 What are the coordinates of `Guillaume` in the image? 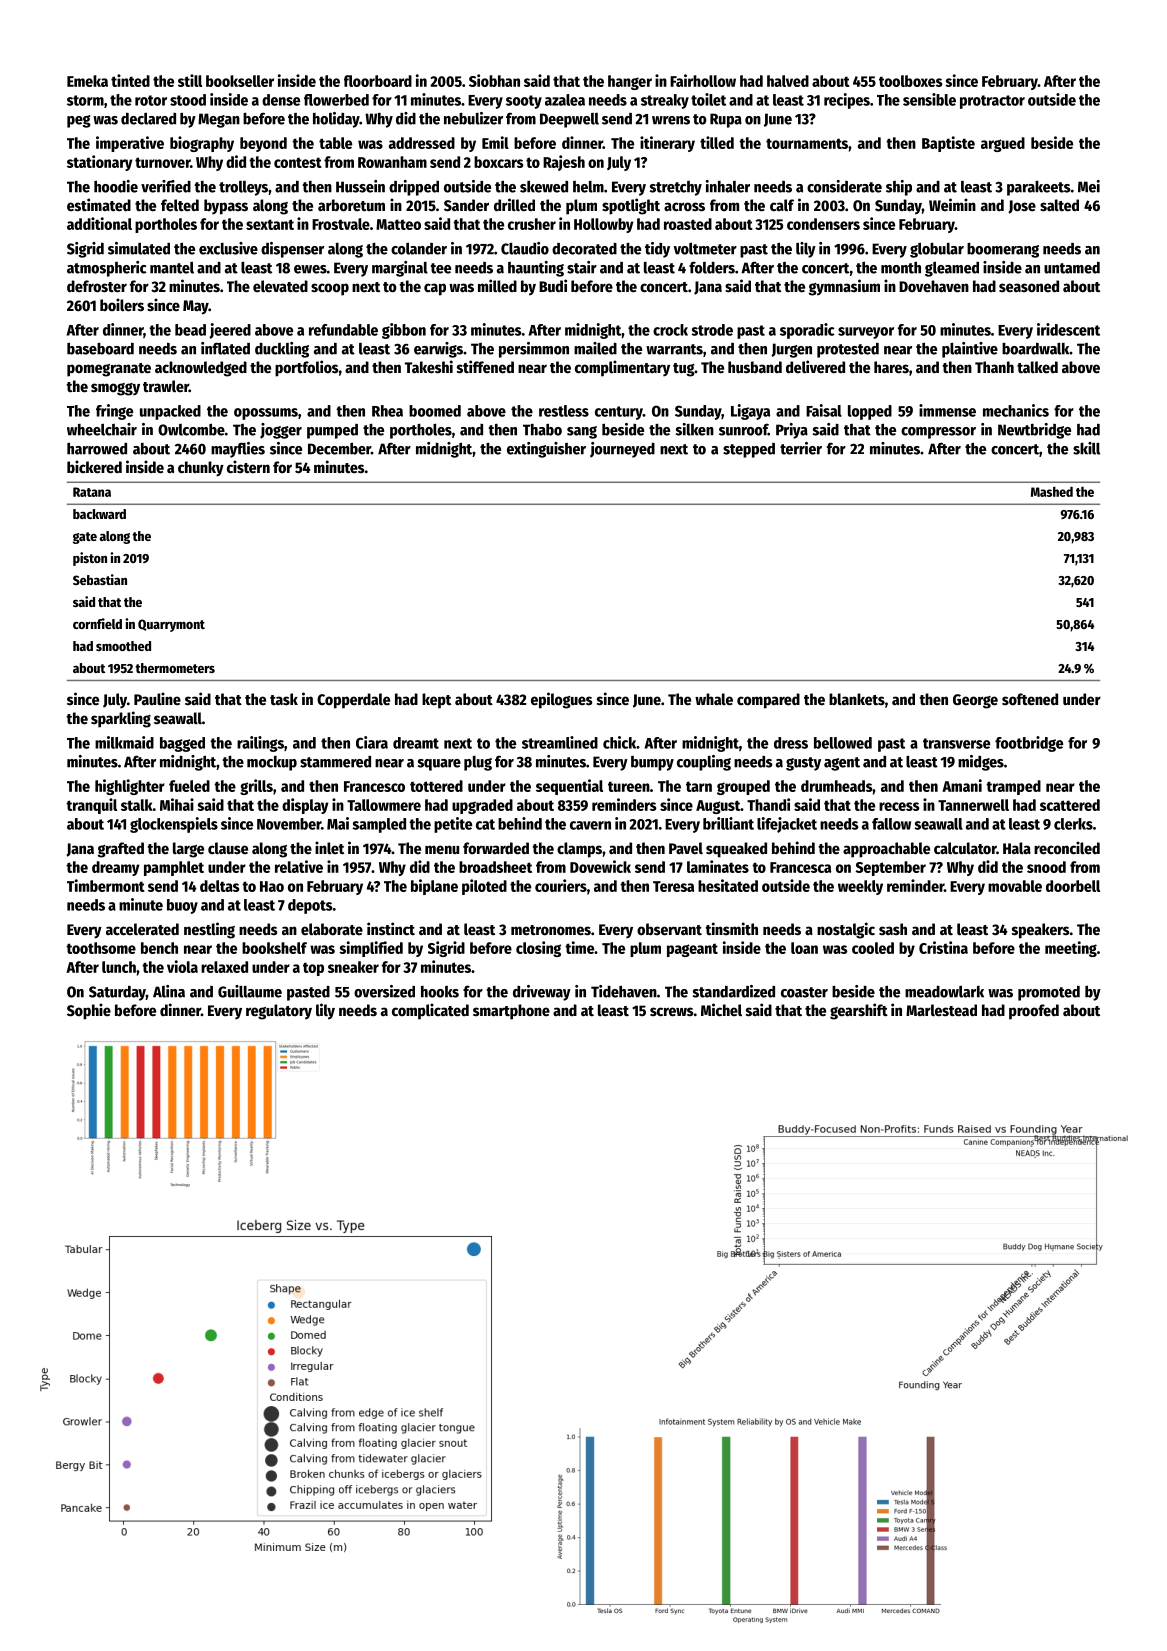 It's located at (250, 991).
